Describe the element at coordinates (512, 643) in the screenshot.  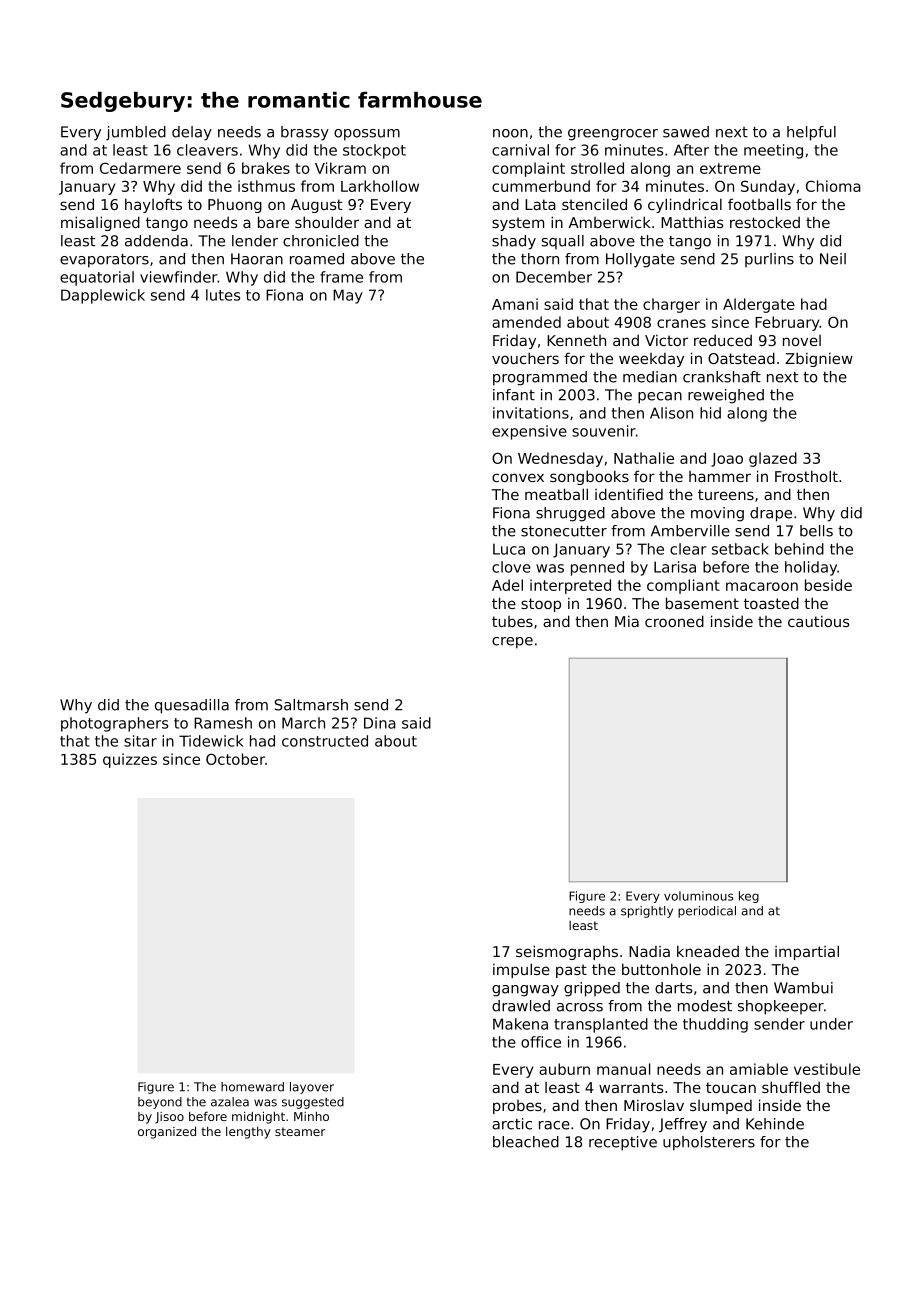
I see `crepe` at that location.
